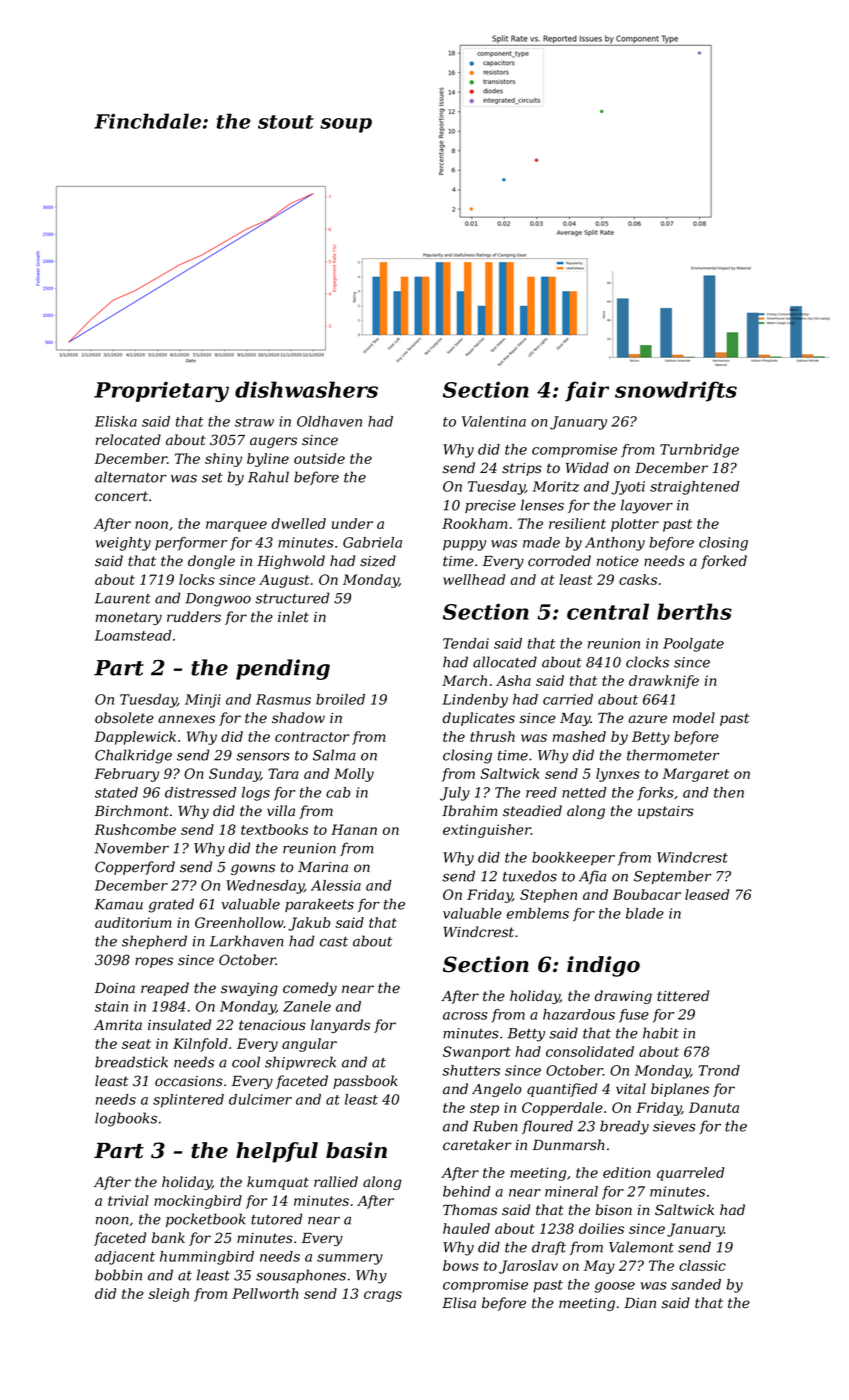  What do you see at coordinates (676, 391) in the page?
I see `snowdrifts` at bounding box center [676, 391].
